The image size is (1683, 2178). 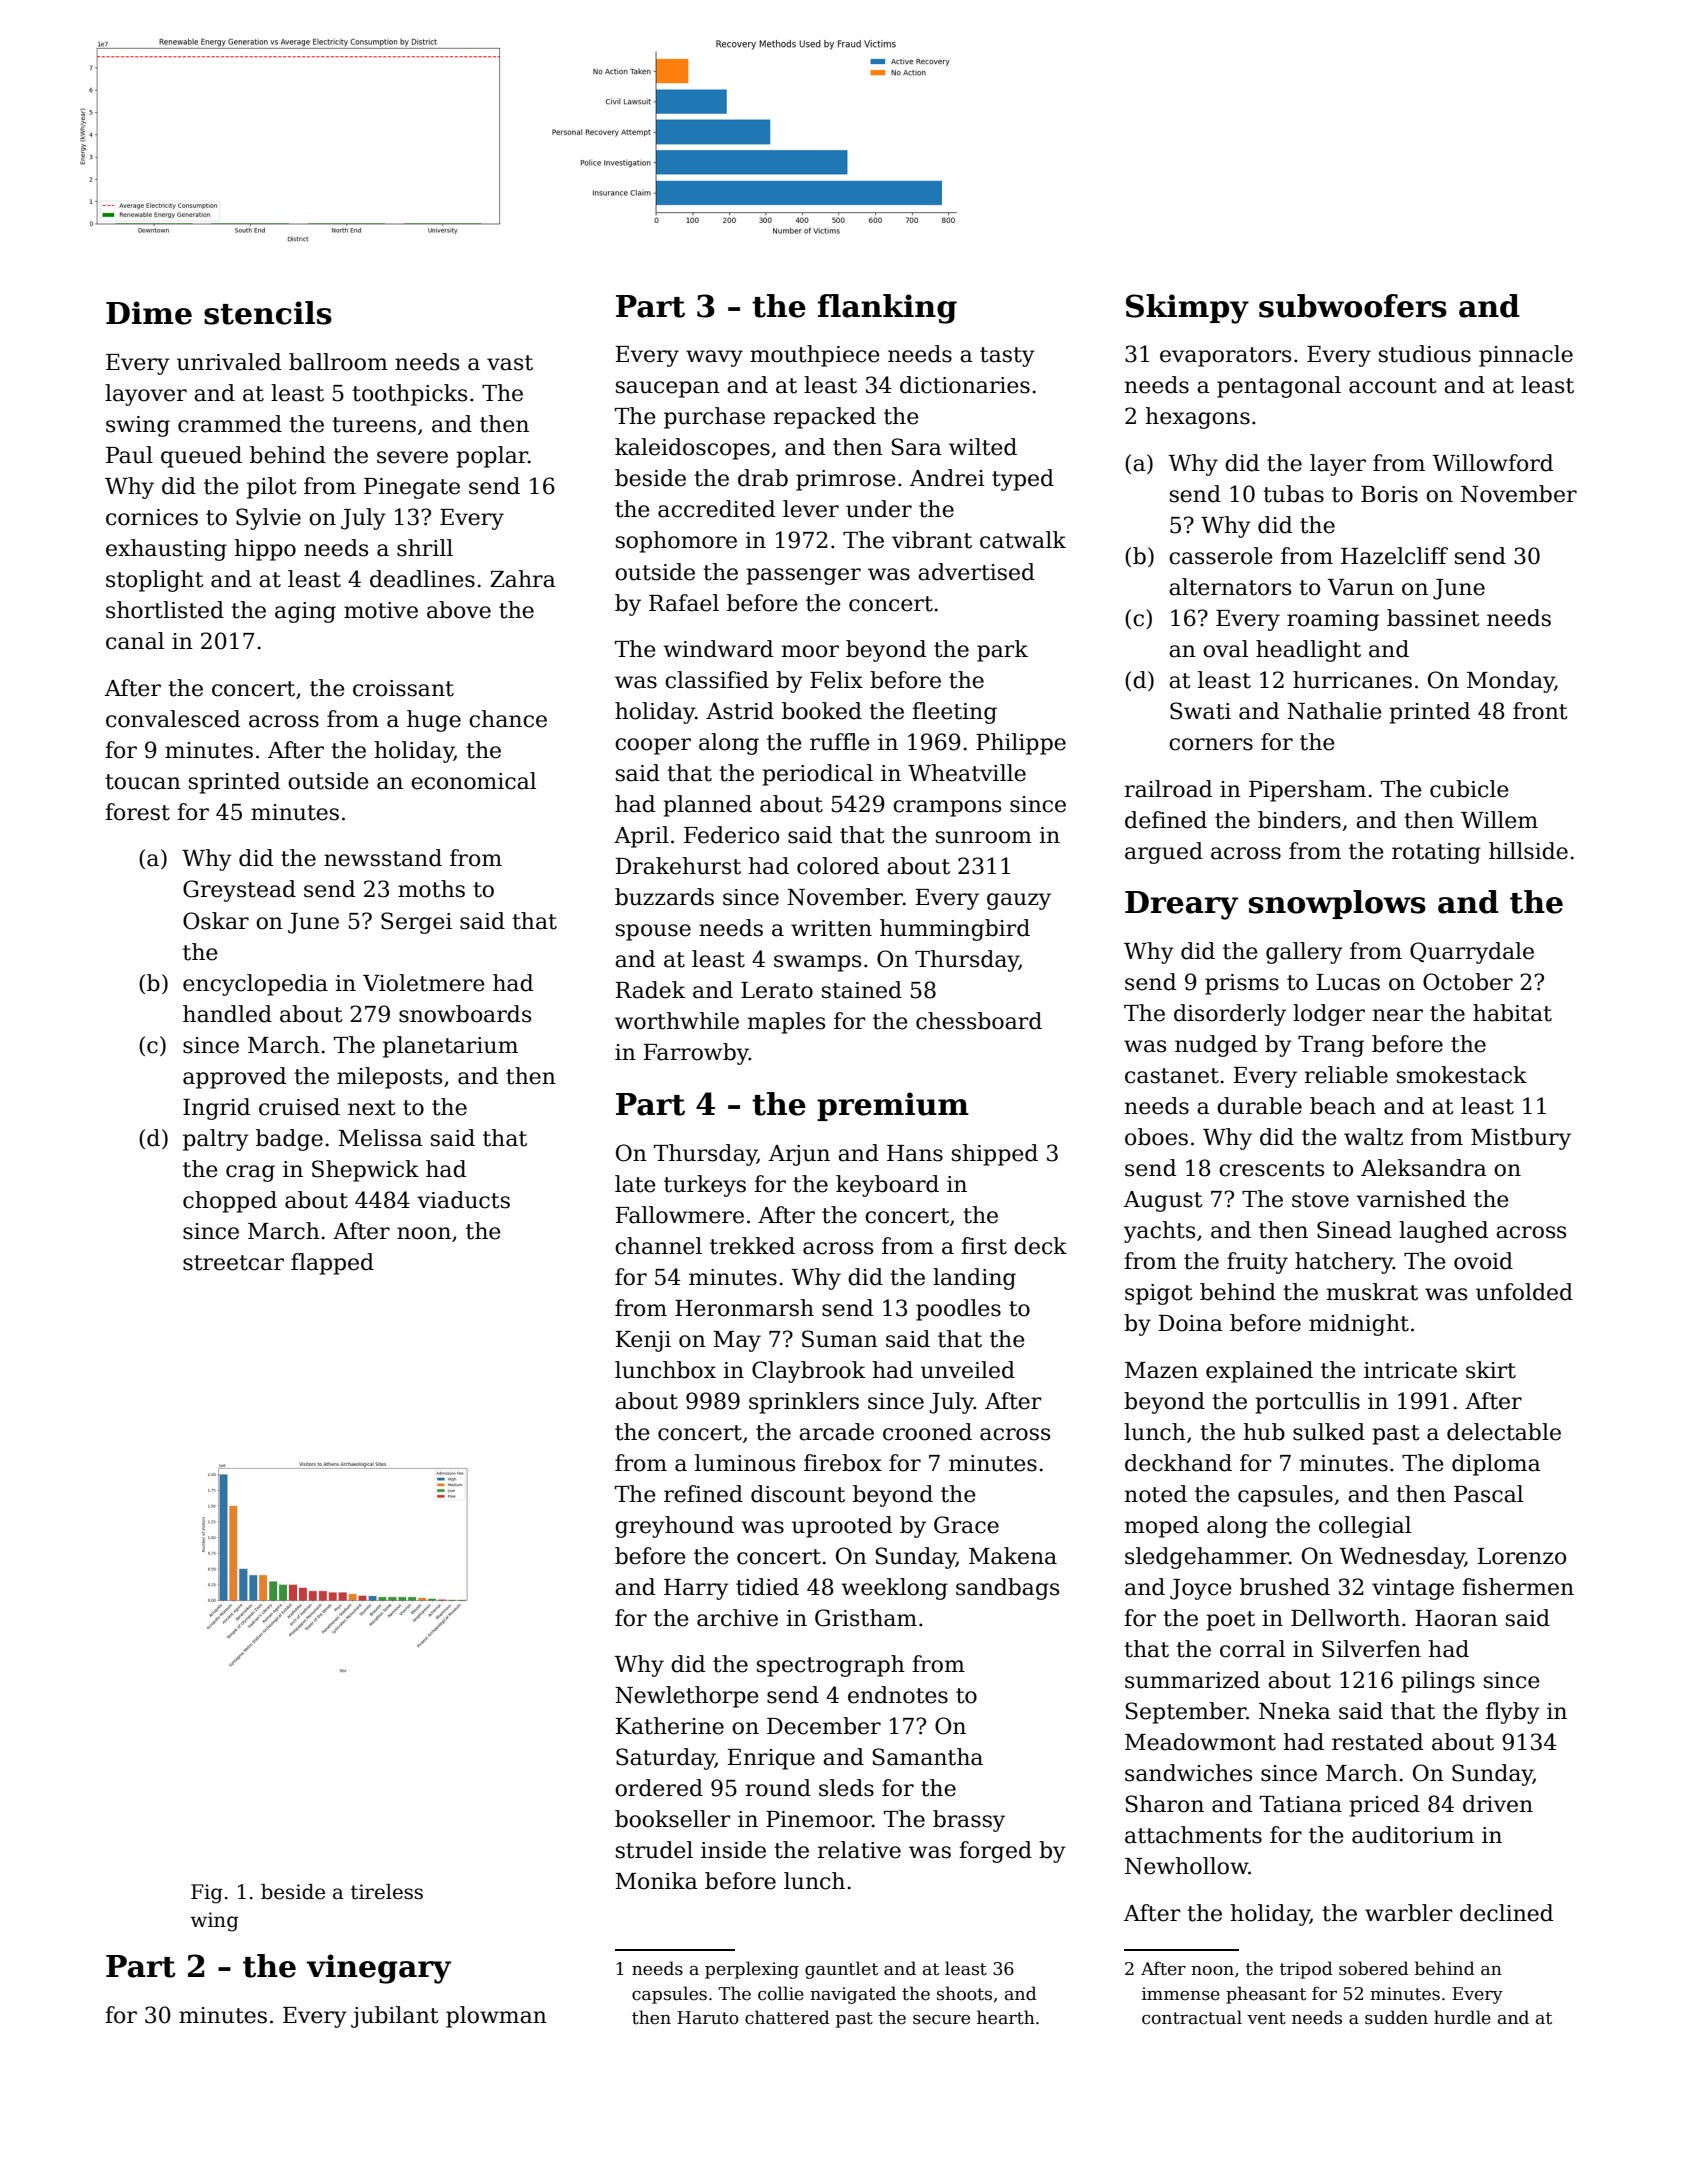 What do you see at coordinates (654, 1850) in the screenshot?
I see `strudel` at bounding box center [654, 1850].
